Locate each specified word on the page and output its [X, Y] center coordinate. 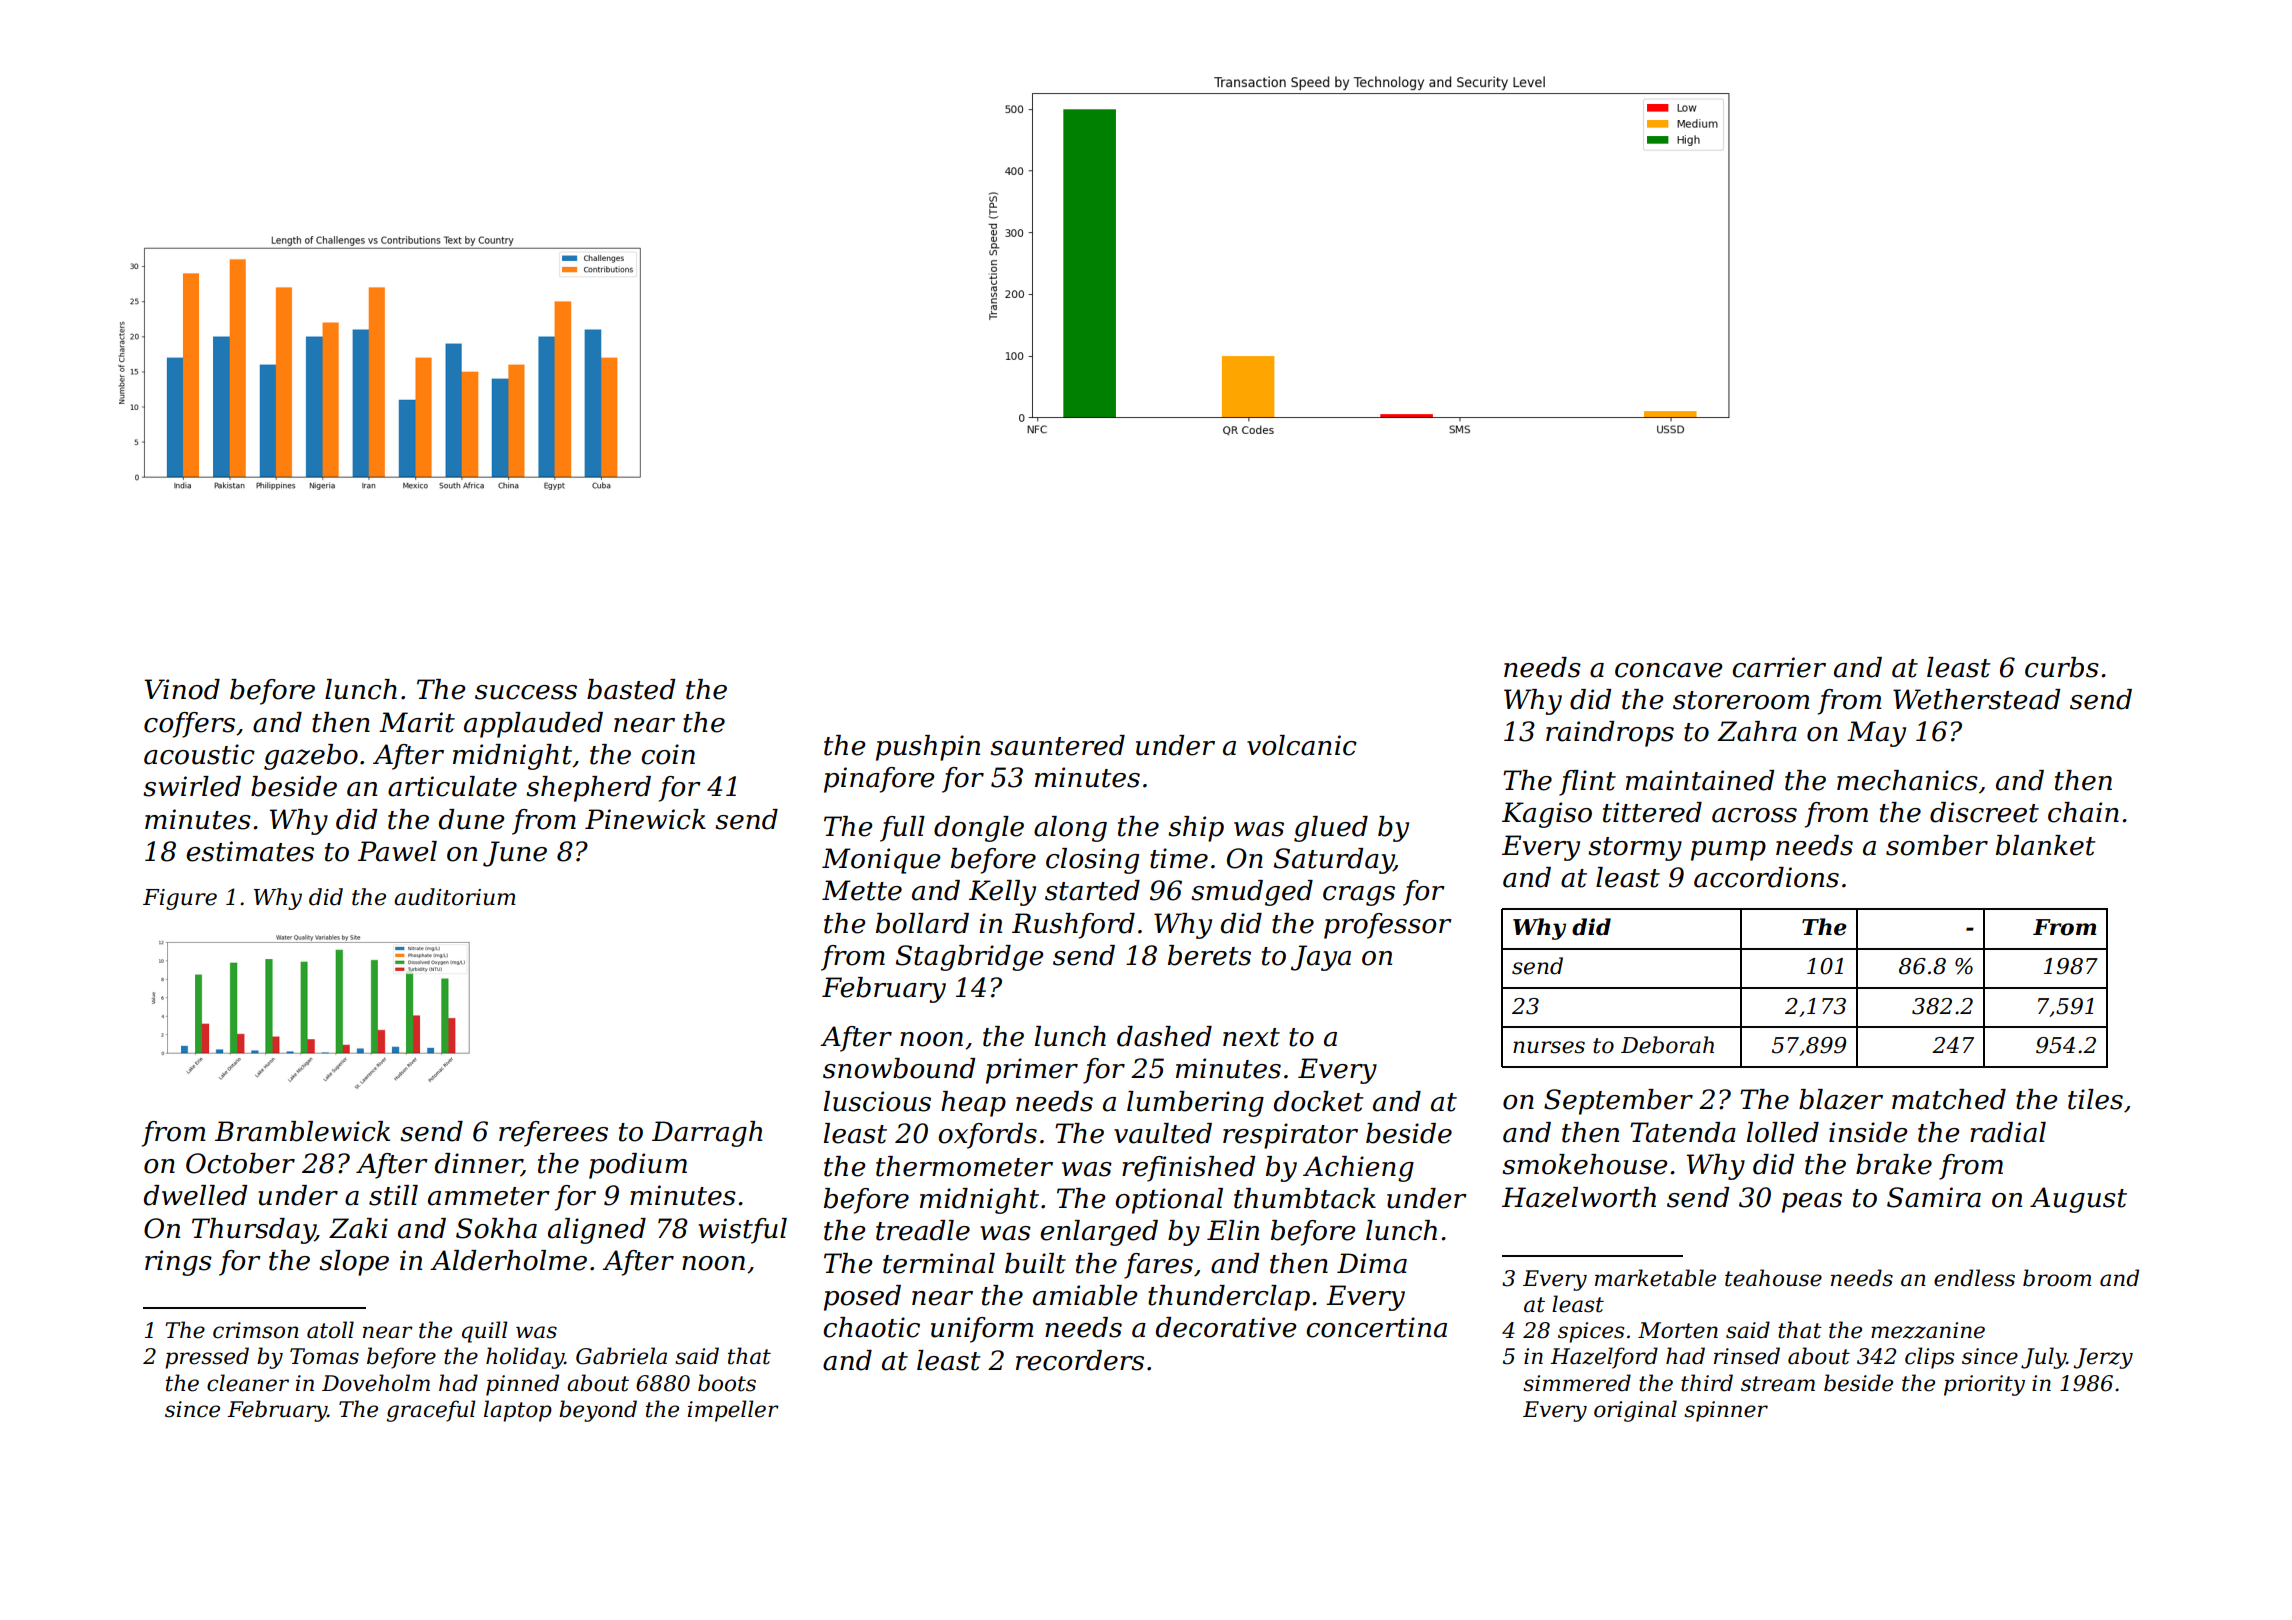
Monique [881, 861]
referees [553, 1134]
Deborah [1667, 1045]
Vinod [182, 689]
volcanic [1302, 745]
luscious [877, 1101]
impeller [733, 1411]
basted [631, 689]
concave [1669, 670]
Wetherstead [1976, 699]
